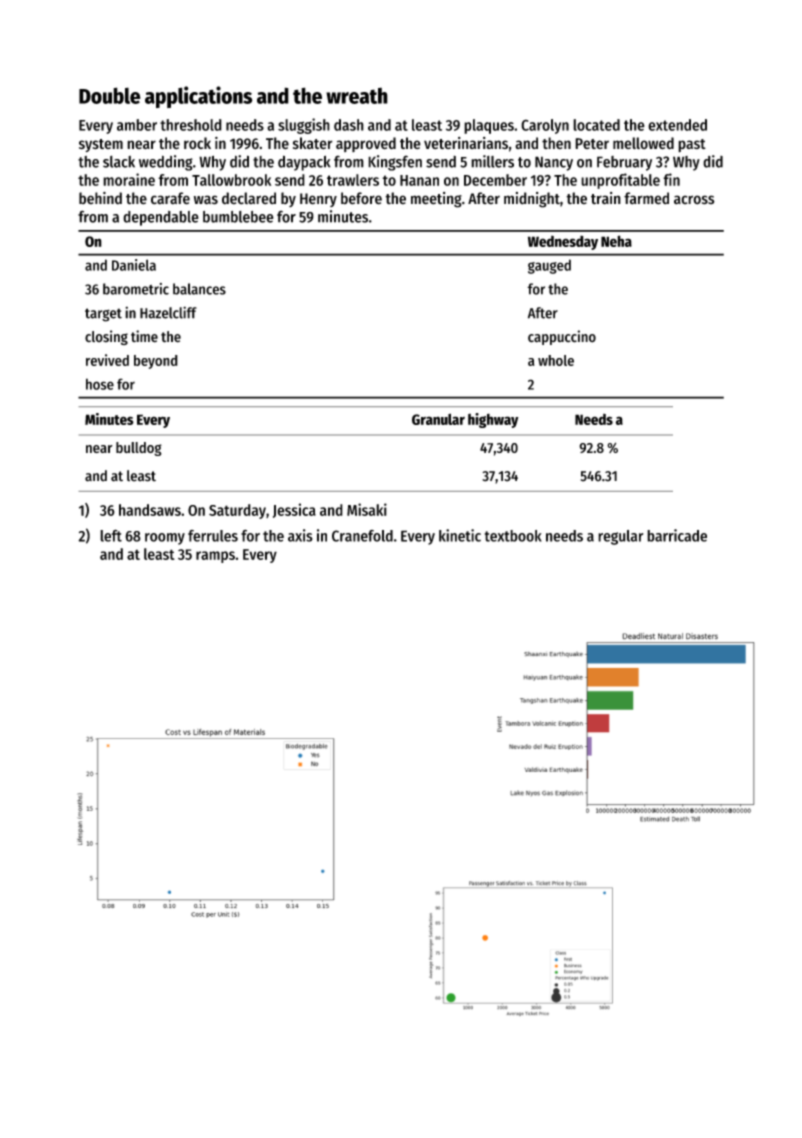  I want to click on Granular, so click(438, 419).
